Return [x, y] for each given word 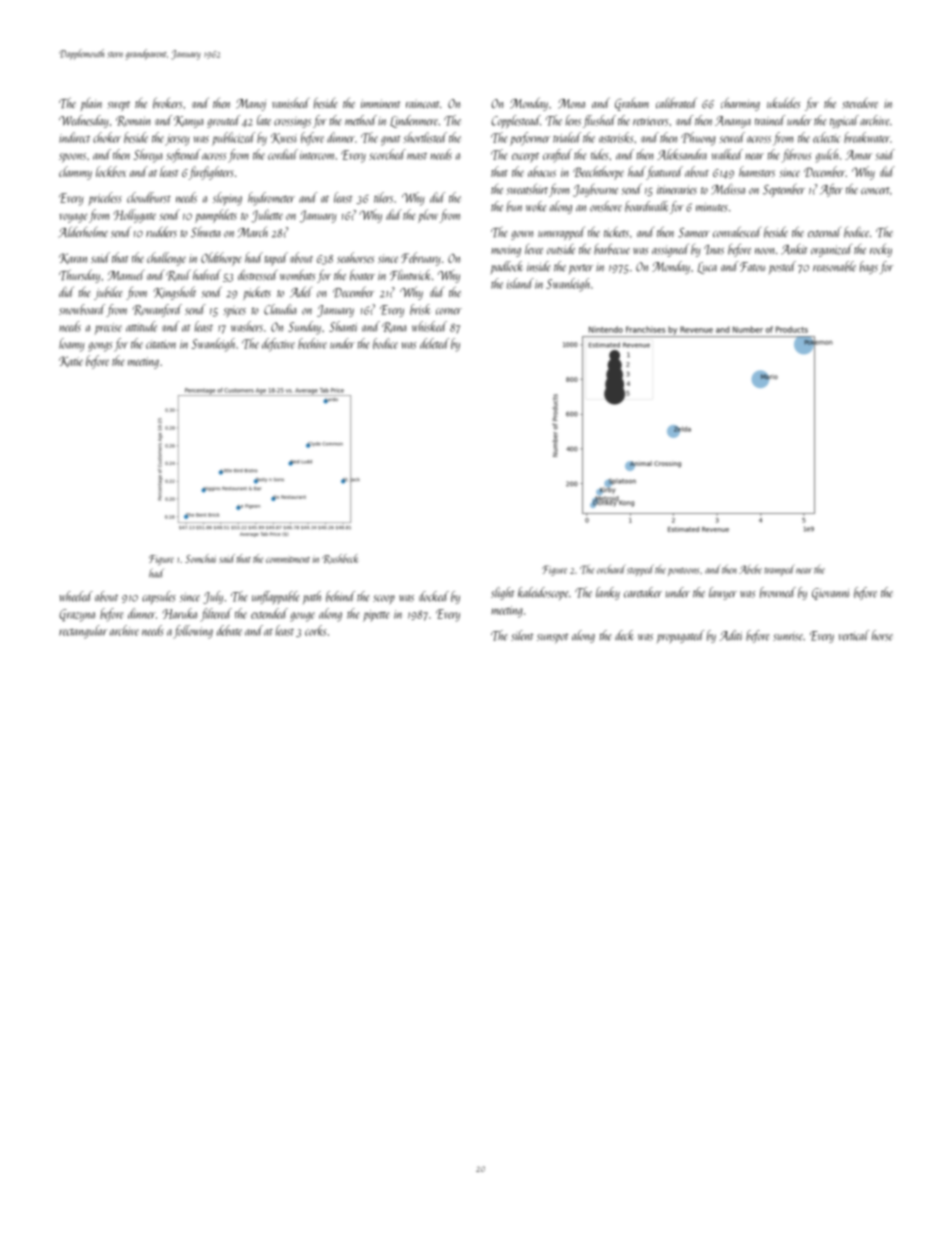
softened [183, 156]
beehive [312, 343]
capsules [159, 597]
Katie [71, 361]
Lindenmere [414, 121]
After [831, 190]
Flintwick [410, 275]
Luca [707, 268]
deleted [434, 343]
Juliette [267, 216]
